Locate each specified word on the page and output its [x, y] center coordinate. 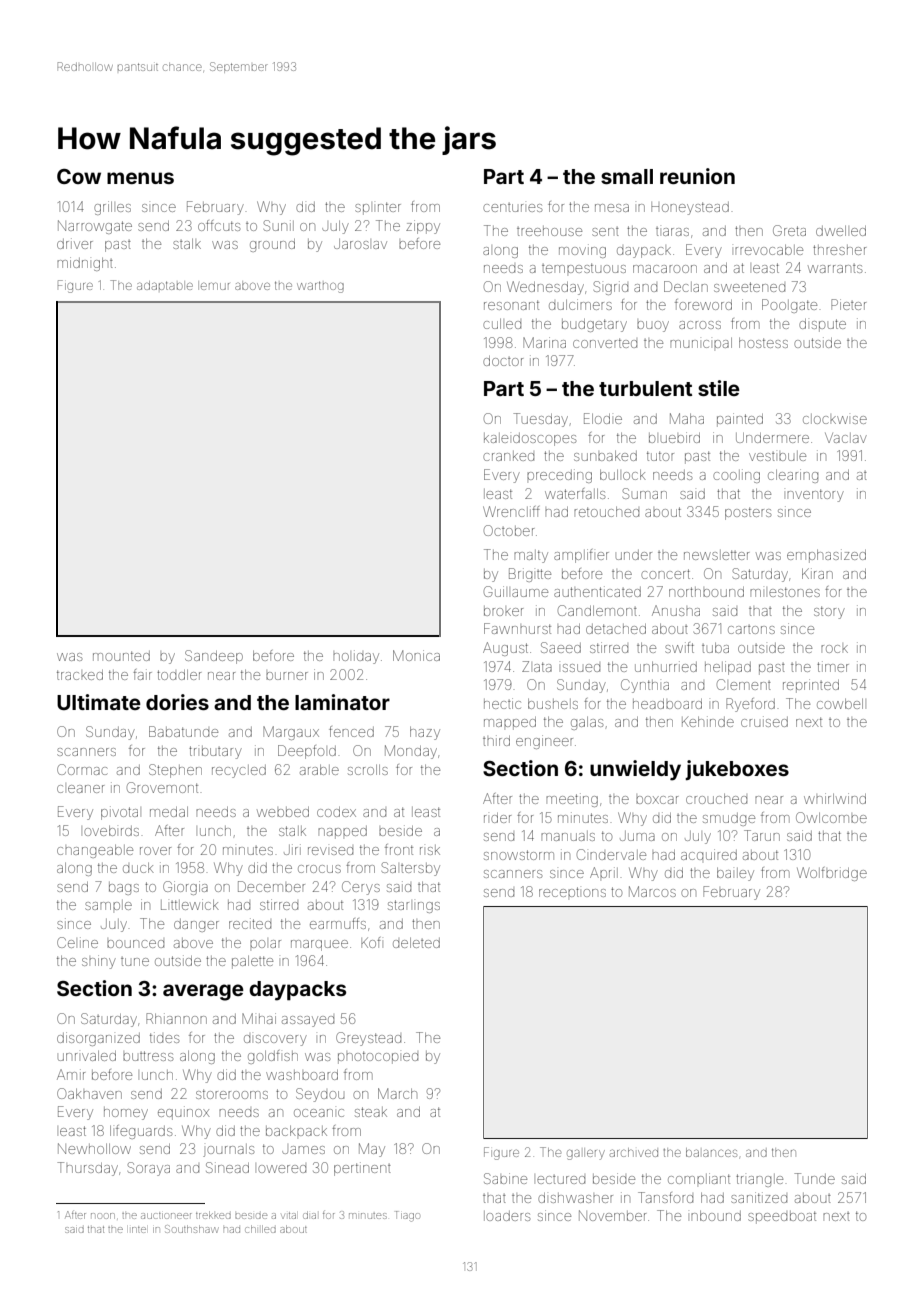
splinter [378, 208]
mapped [510, 723]
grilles [112, 208]
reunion [697, 176]
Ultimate [99, 702]
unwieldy [635, 770]
